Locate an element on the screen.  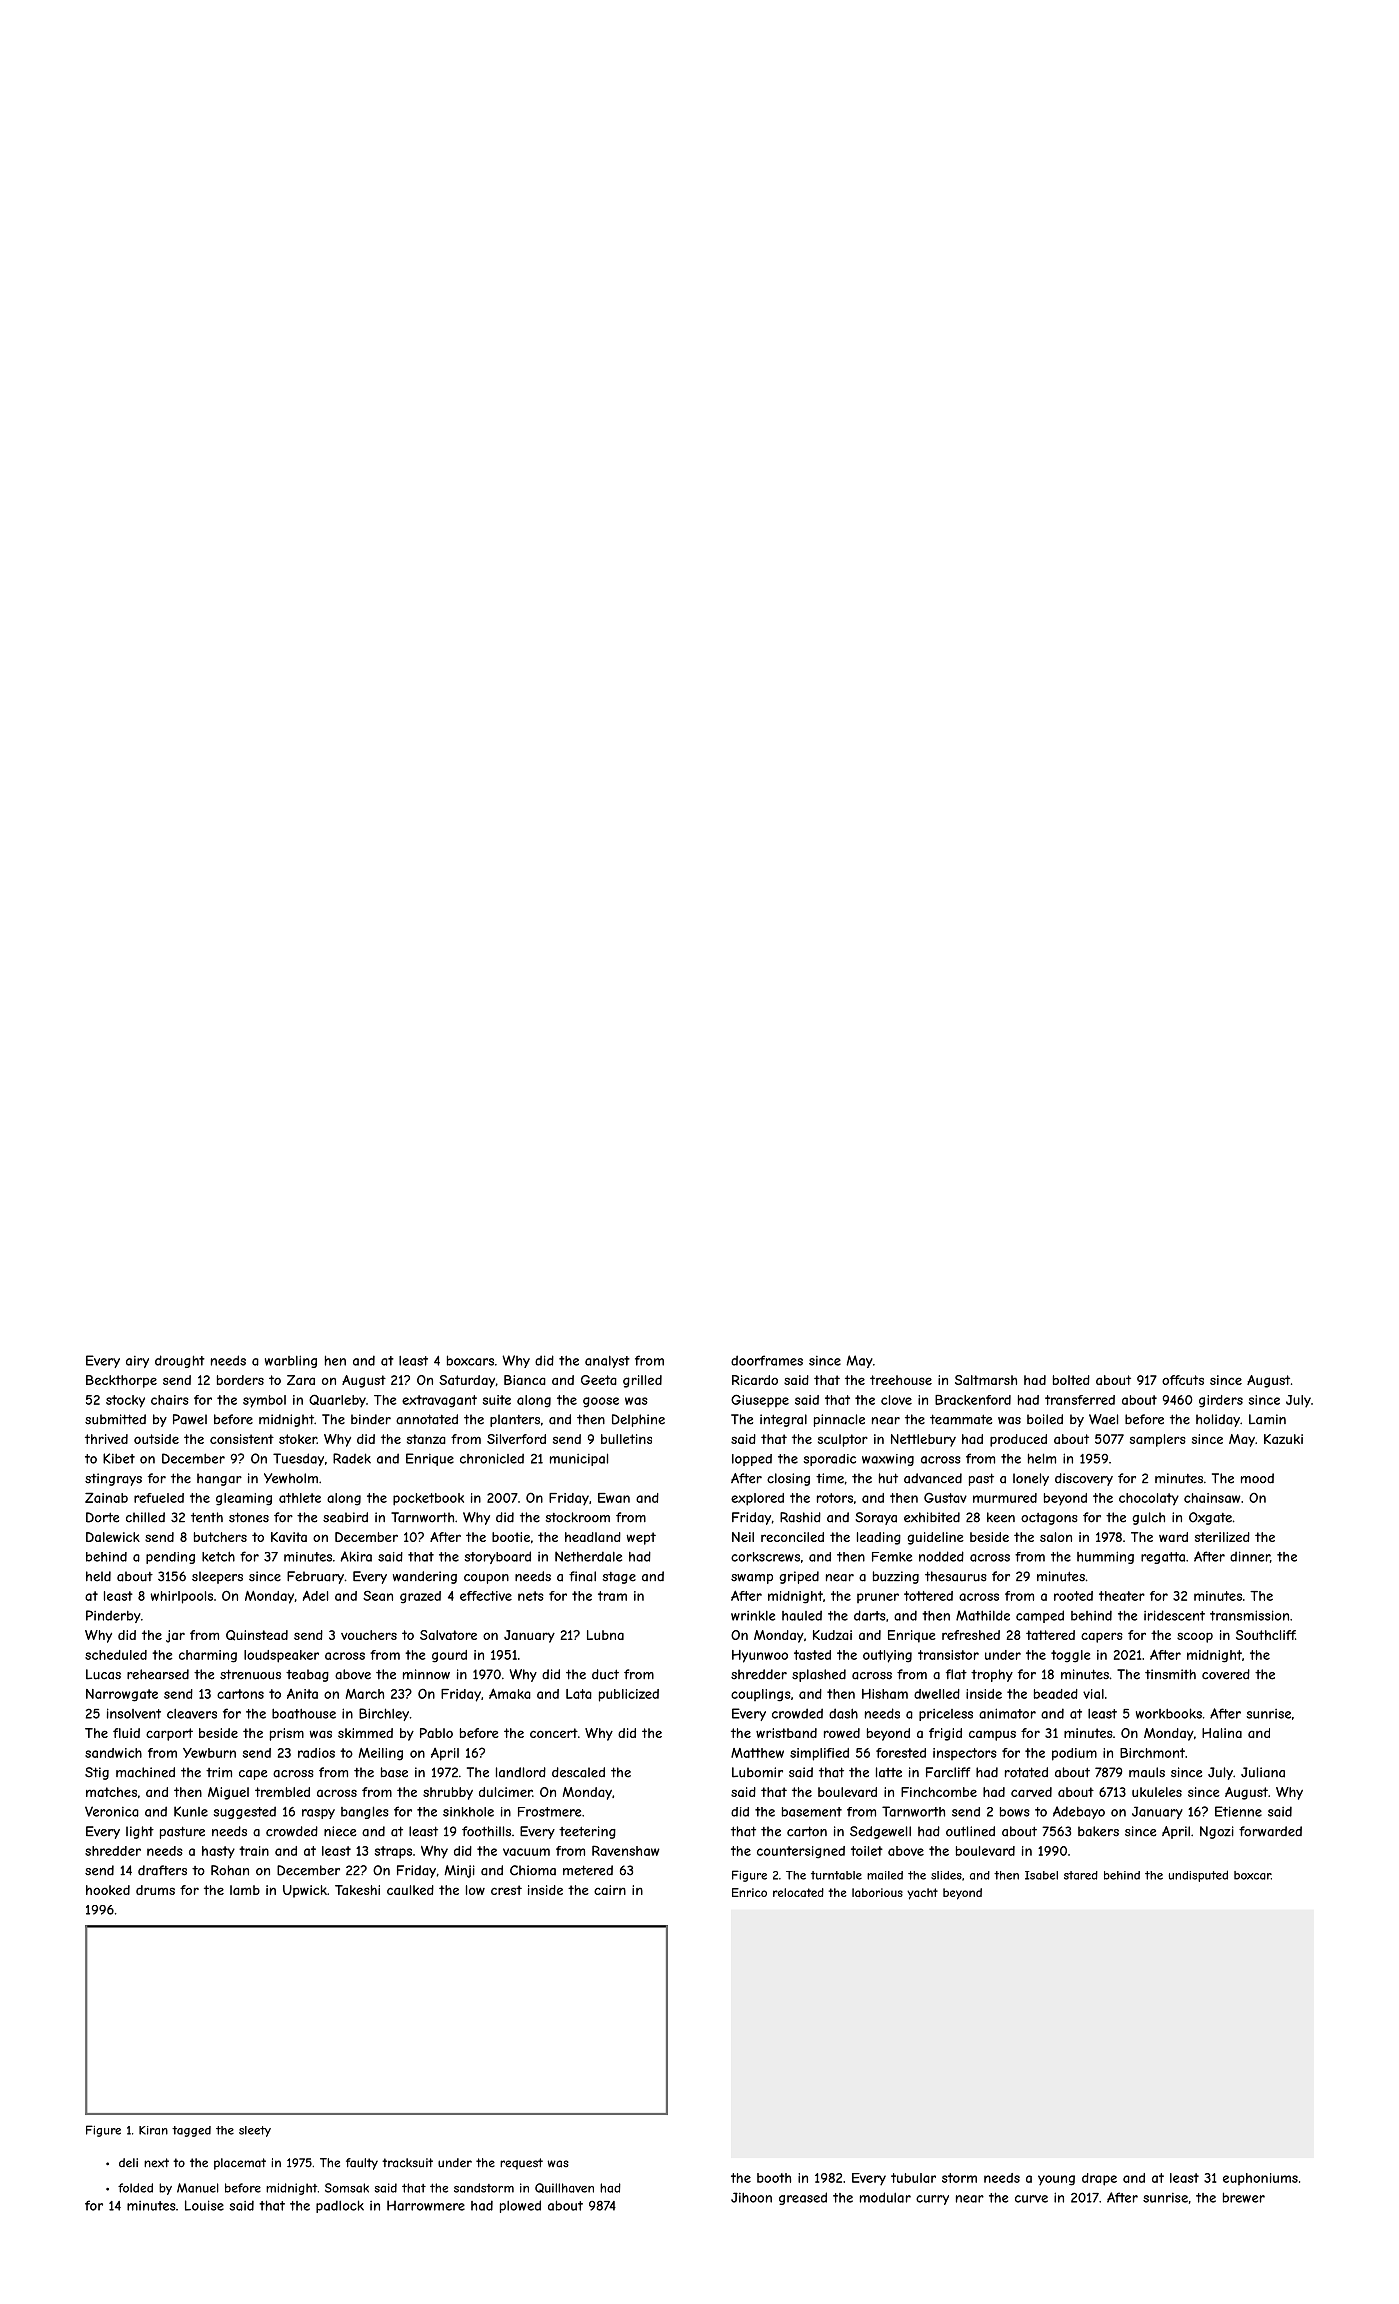
plowed is located at coordinates (520, 2206).
